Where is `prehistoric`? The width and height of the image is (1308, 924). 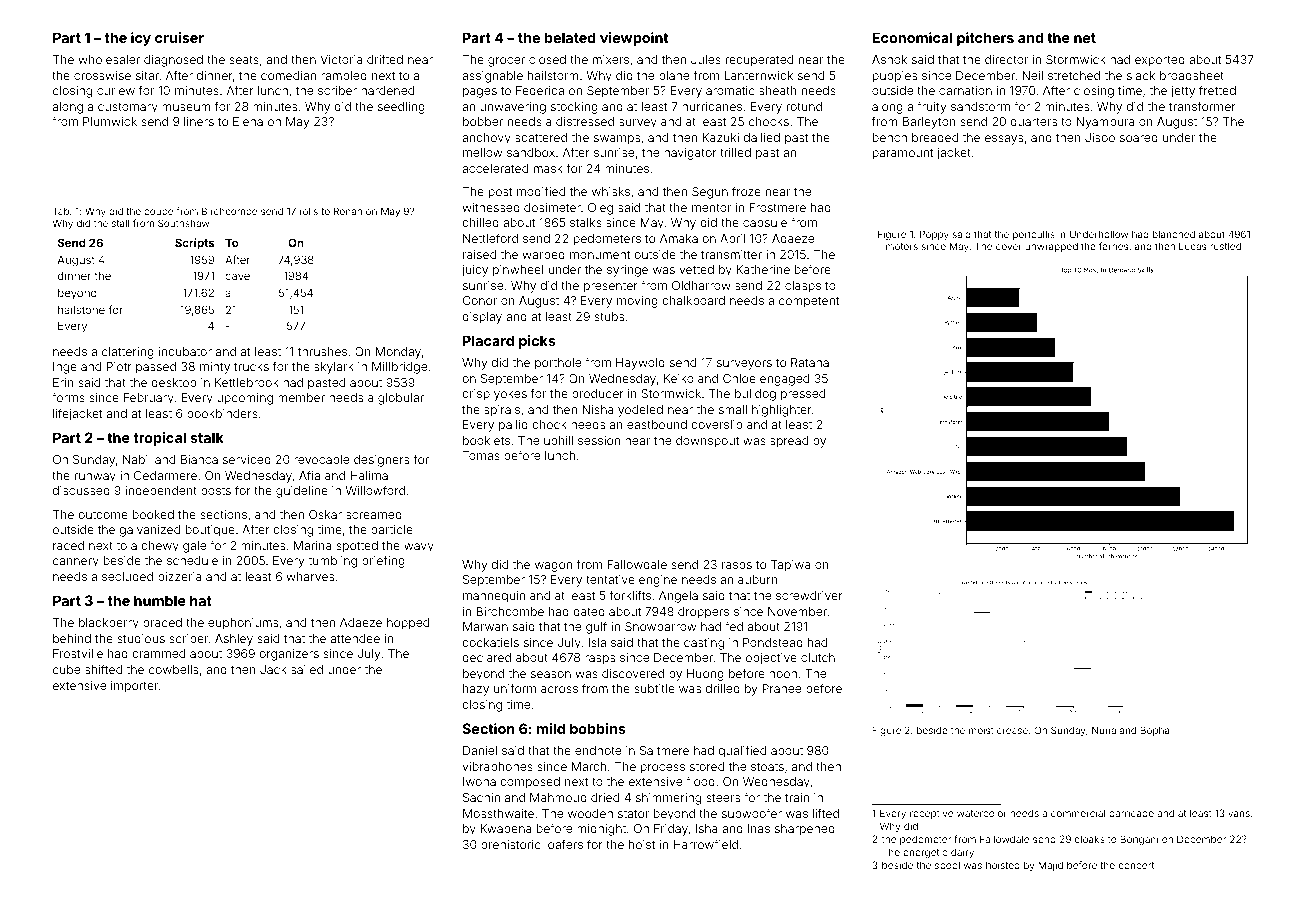 prehistoric is located at coordinates (511, 846).
